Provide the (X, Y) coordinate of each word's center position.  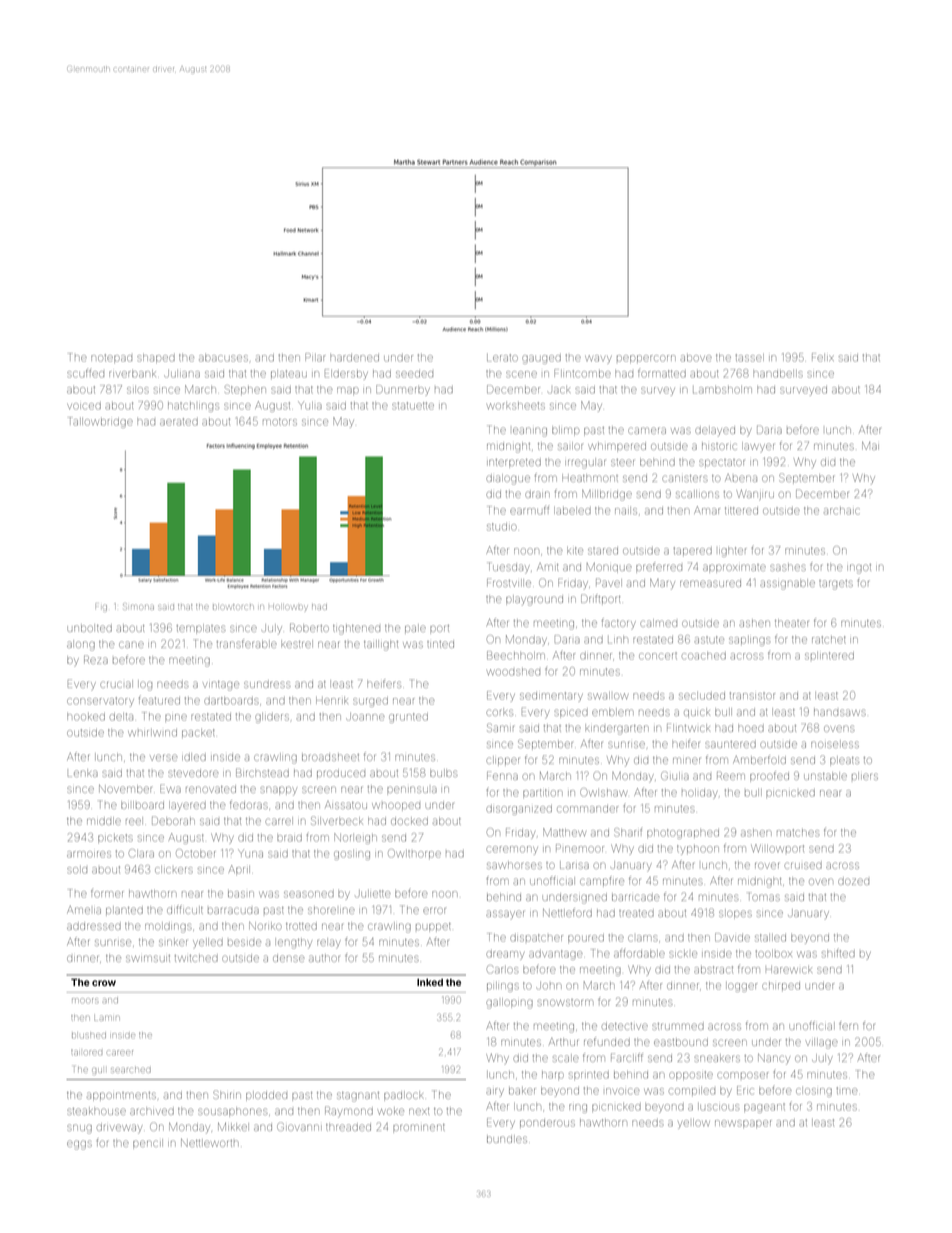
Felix (823, 357)
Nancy (774, 1059)
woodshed (514, 672)
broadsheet (330, 757)
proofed (769, 776)
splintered (829, 656)
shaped (156, 359)
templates (201, 629)
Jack (560, 390)
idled (194, 757)
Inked (430, 982)
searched (131, 1070)
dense (288, 958)
